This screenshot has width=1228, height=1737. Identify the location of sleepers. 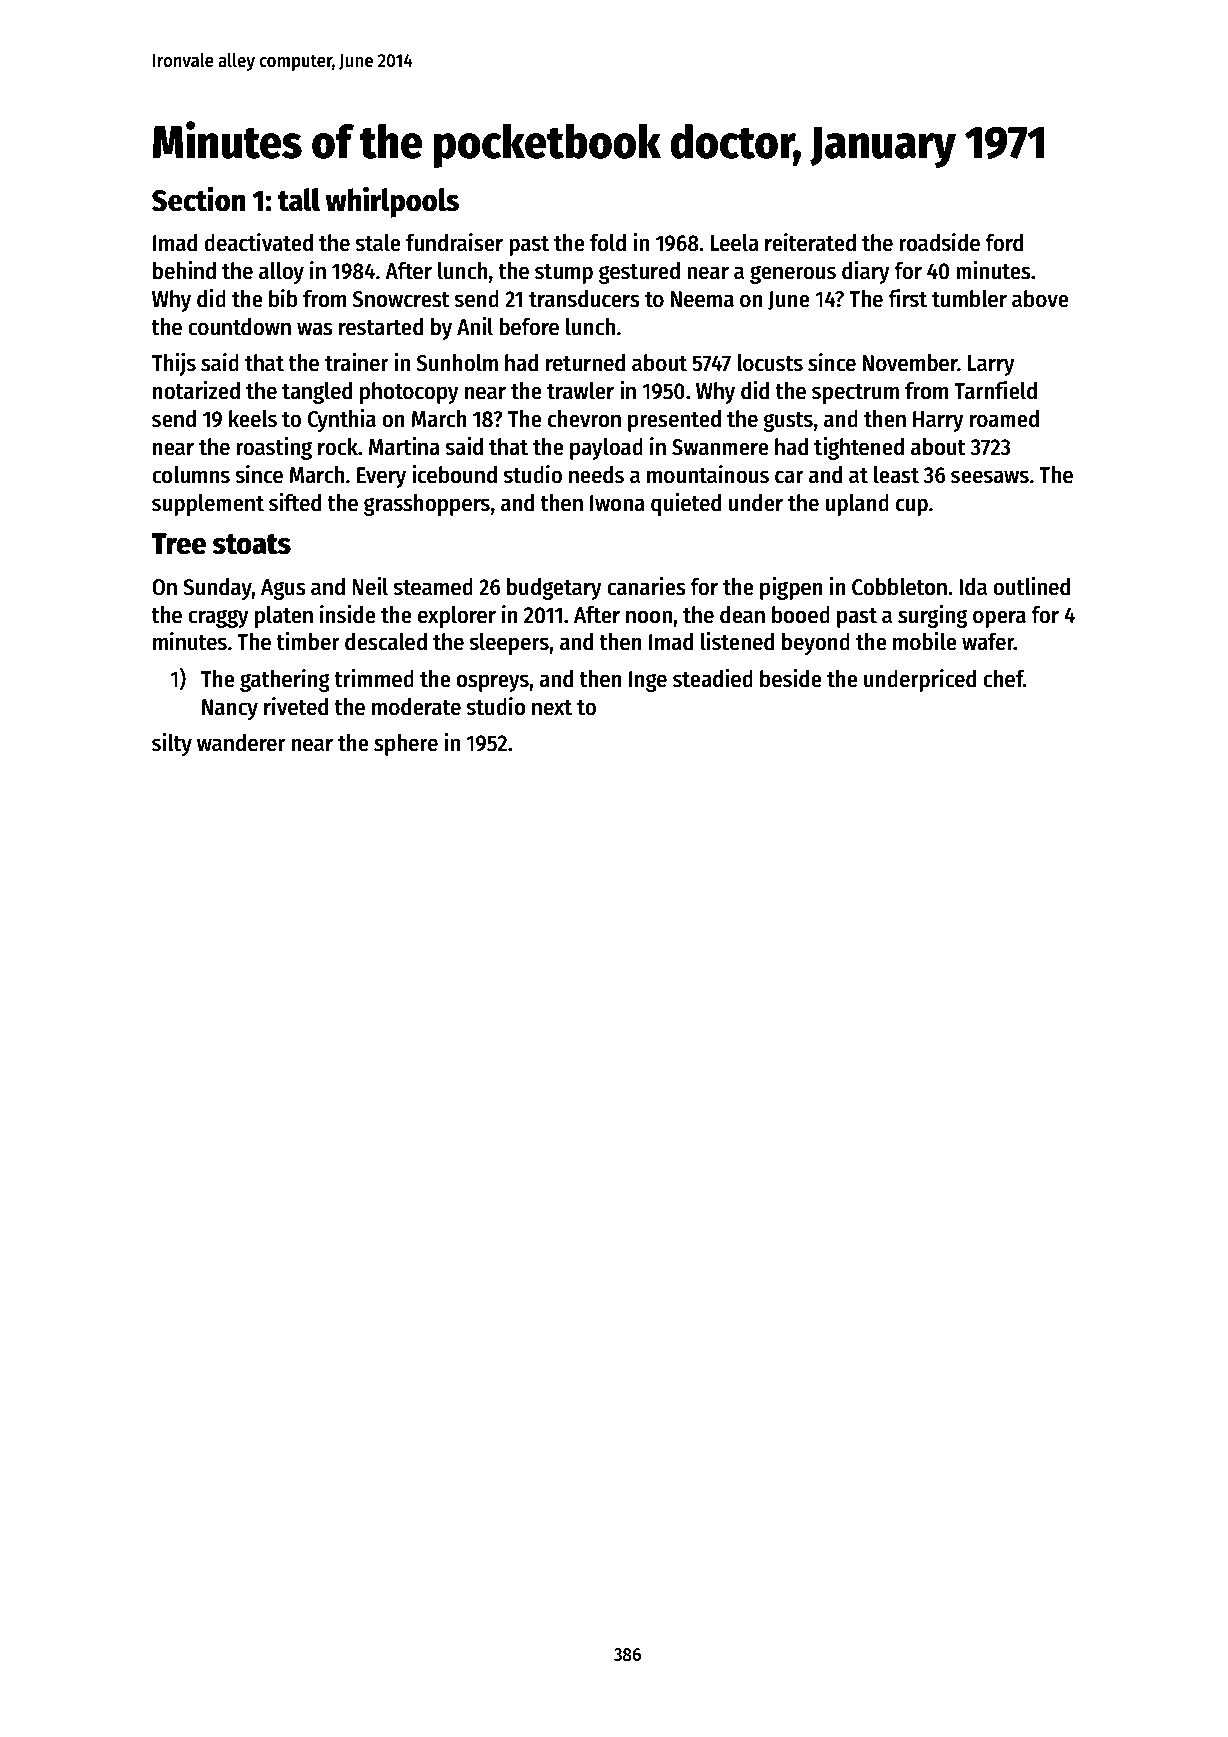
(509, 644).
